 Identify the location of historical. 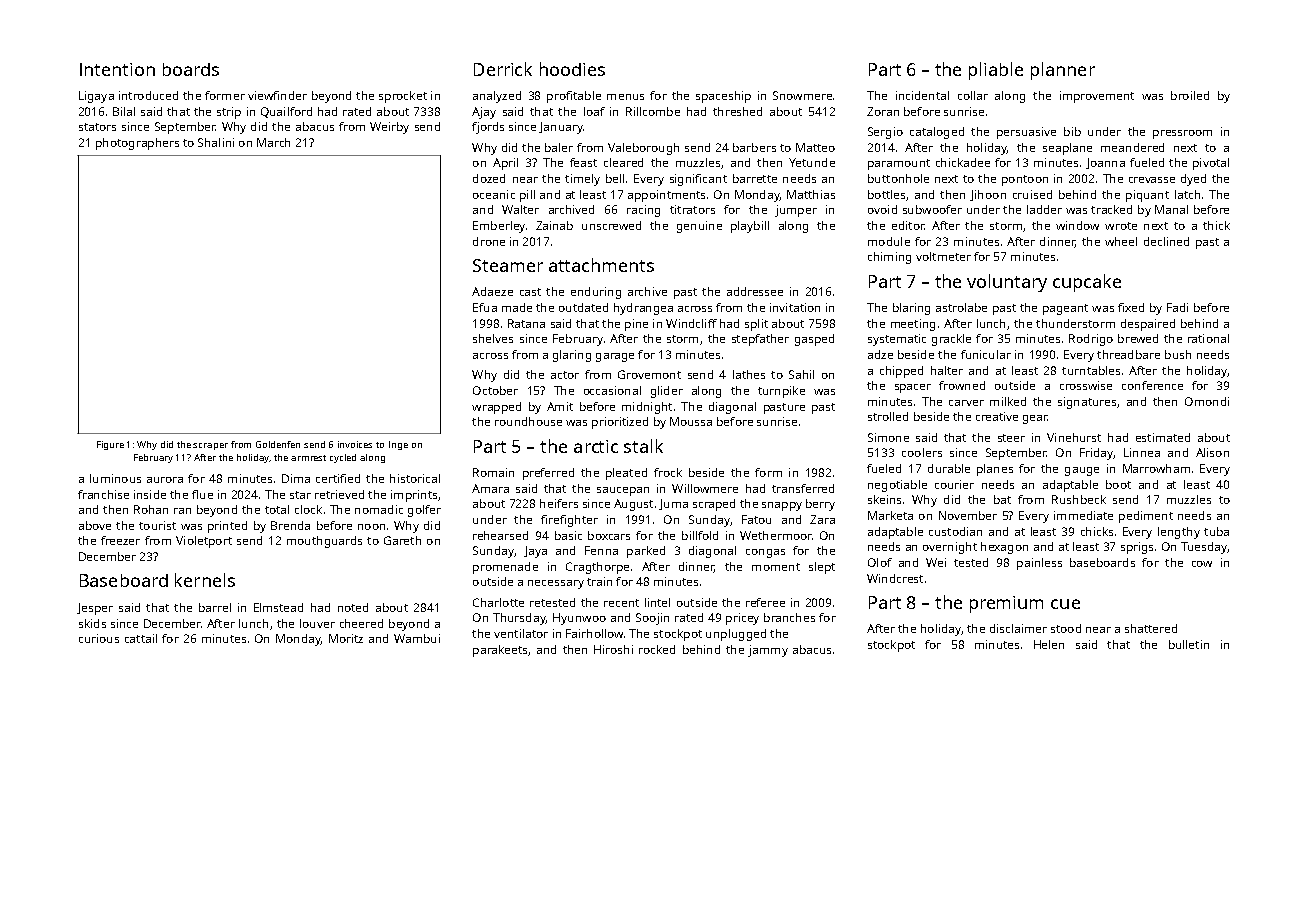
(415, 478).
